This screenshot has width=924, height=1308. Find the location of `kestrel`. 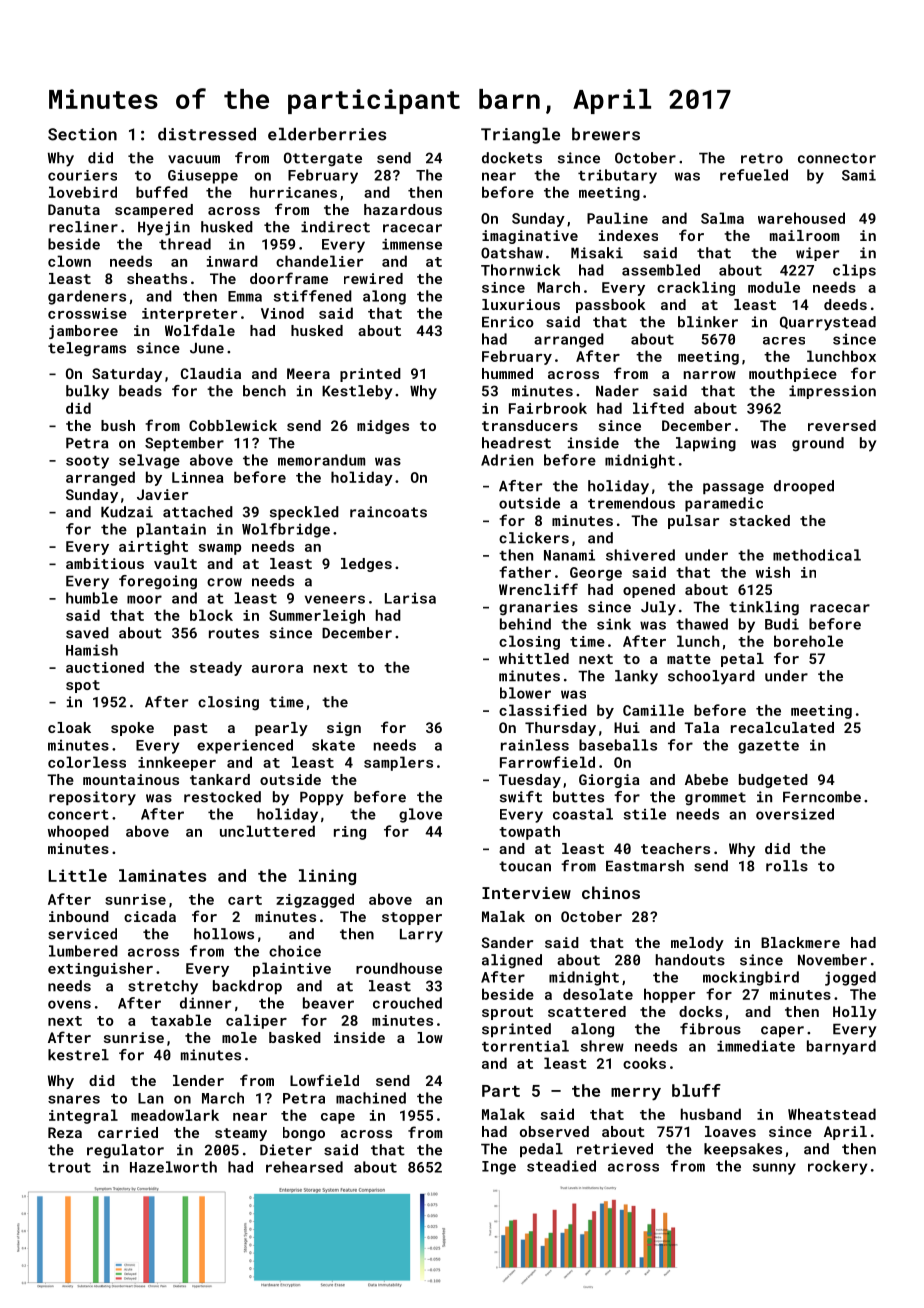

kestrel is located at coordinates (78, 1055).
